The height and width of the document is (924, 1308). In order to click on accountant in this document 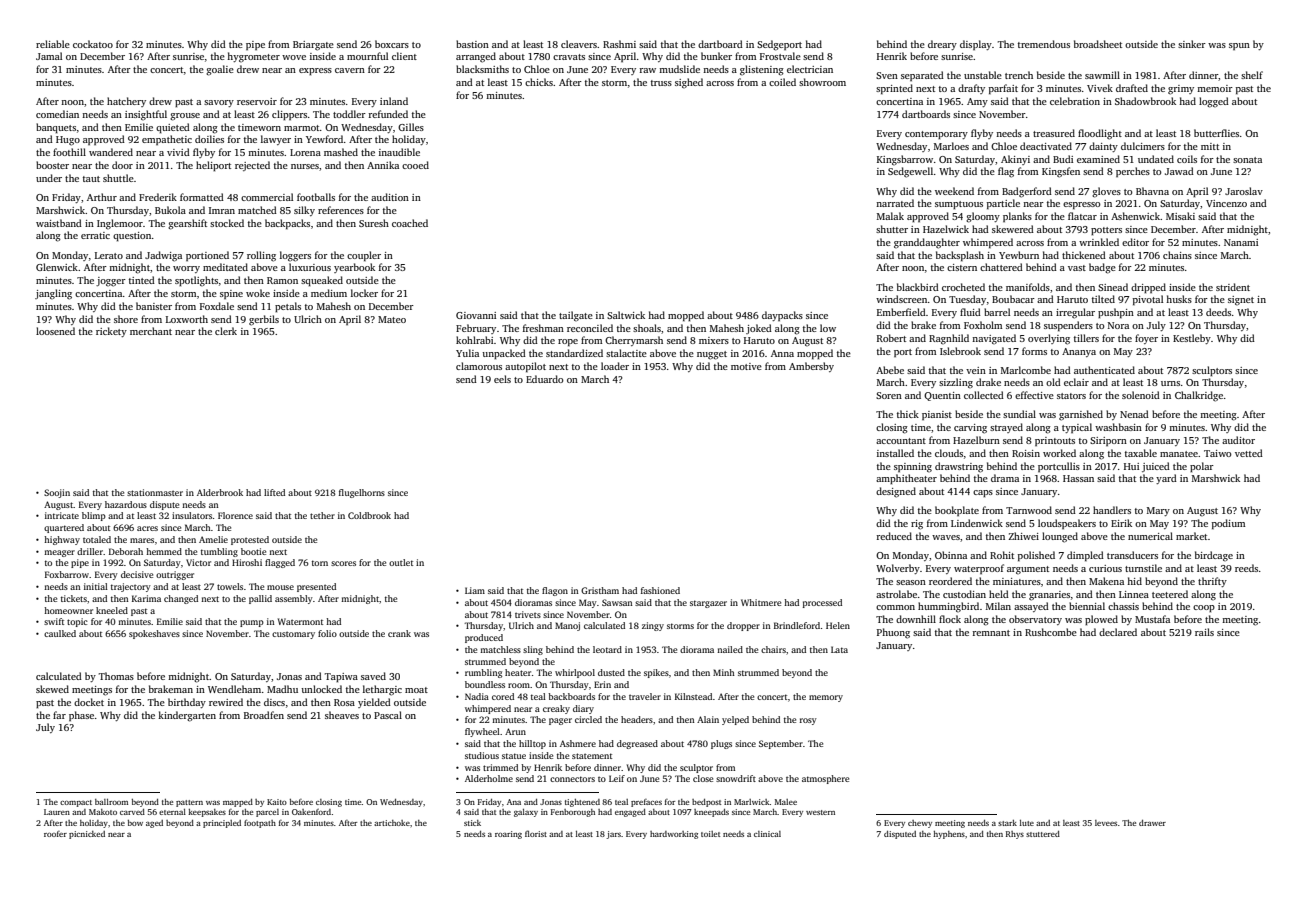, I will do `click(901, 441)`.
